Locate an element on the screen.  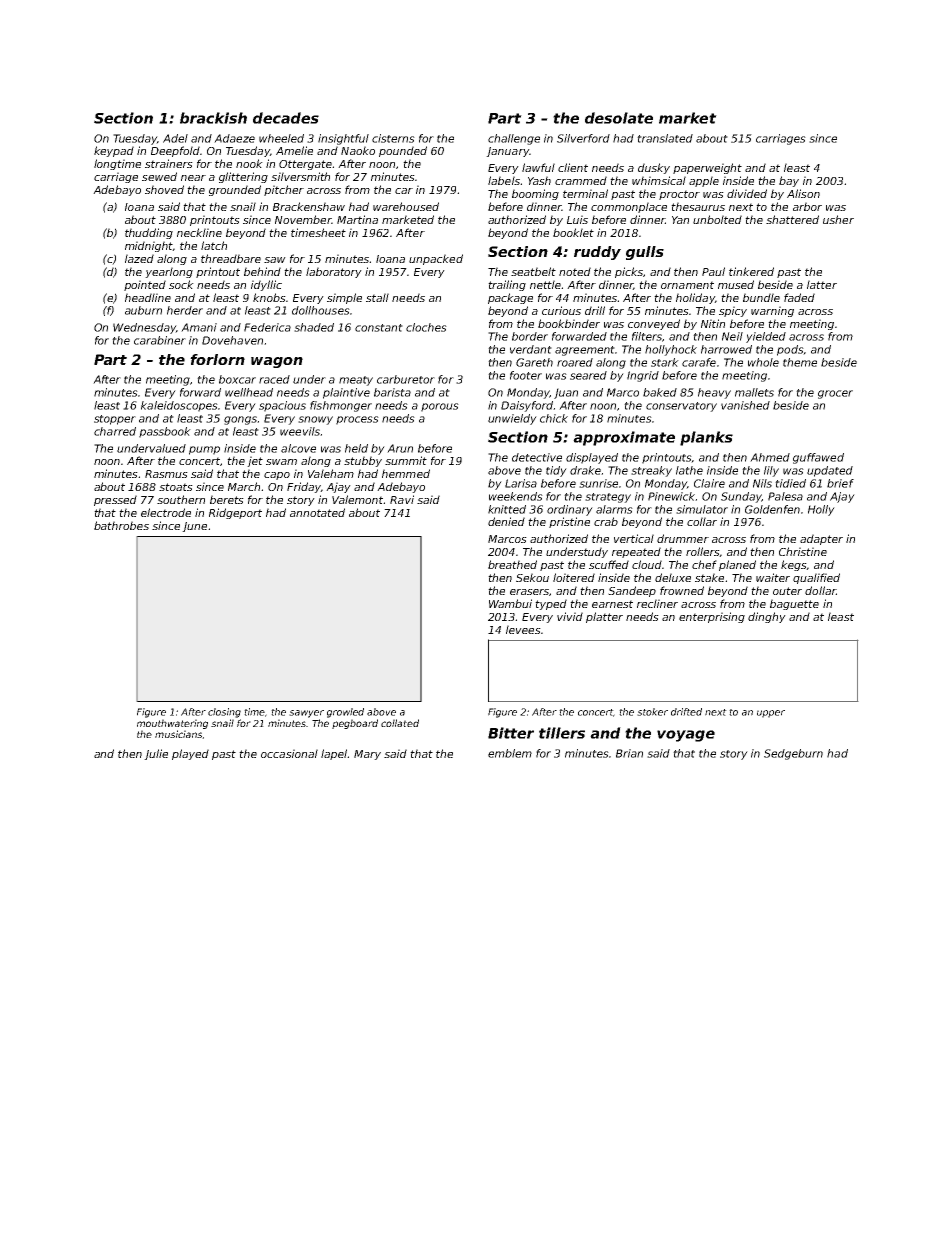
Sedgeburn is located at coordinates (793, 754).
